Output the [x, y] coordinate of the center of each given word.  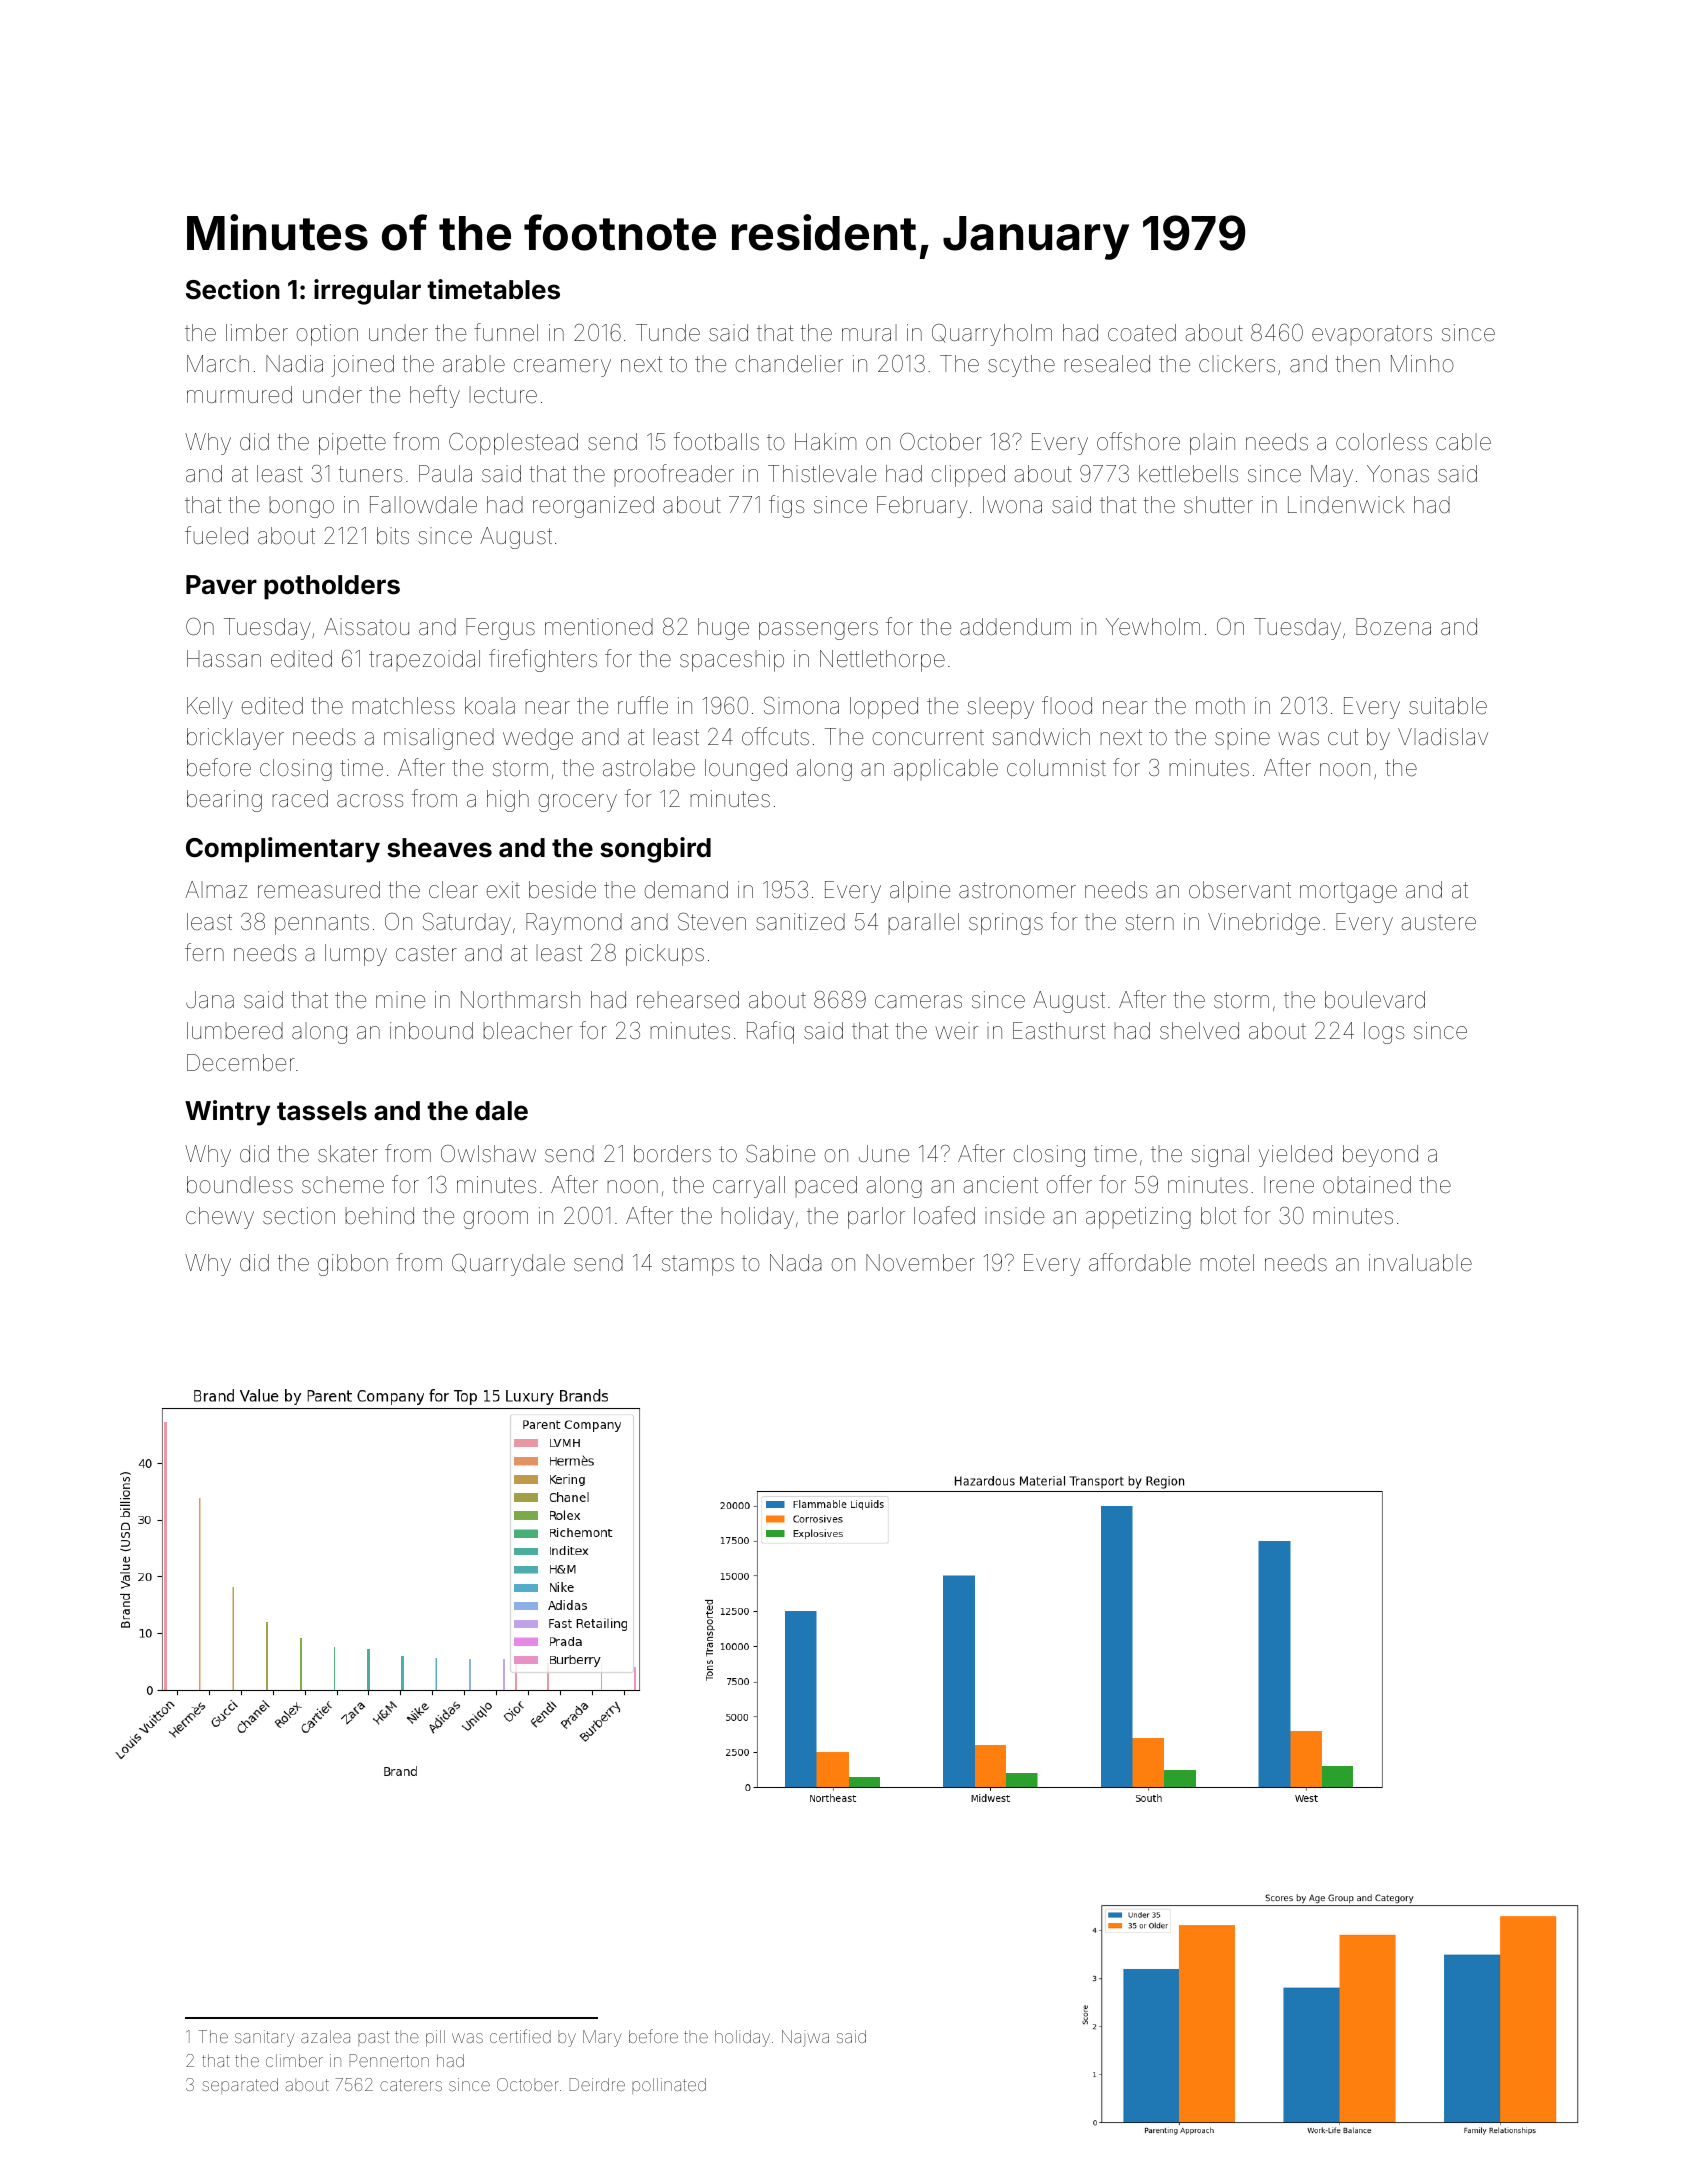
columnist [1056, 767]
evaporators [1372, 335]
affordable [1140, 1262]
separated [240, 2086]
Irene [1289, 1184]
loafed [944, 1215]
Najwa [805, 2038]
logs [1384, 1033]
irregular [367, 292]
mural [869, 332]
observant [1240, 890]
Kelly [210, 708]
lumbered [235, 1031]
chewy [220, 1218]
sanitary [265, 2038]
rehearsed [688, 1000]
